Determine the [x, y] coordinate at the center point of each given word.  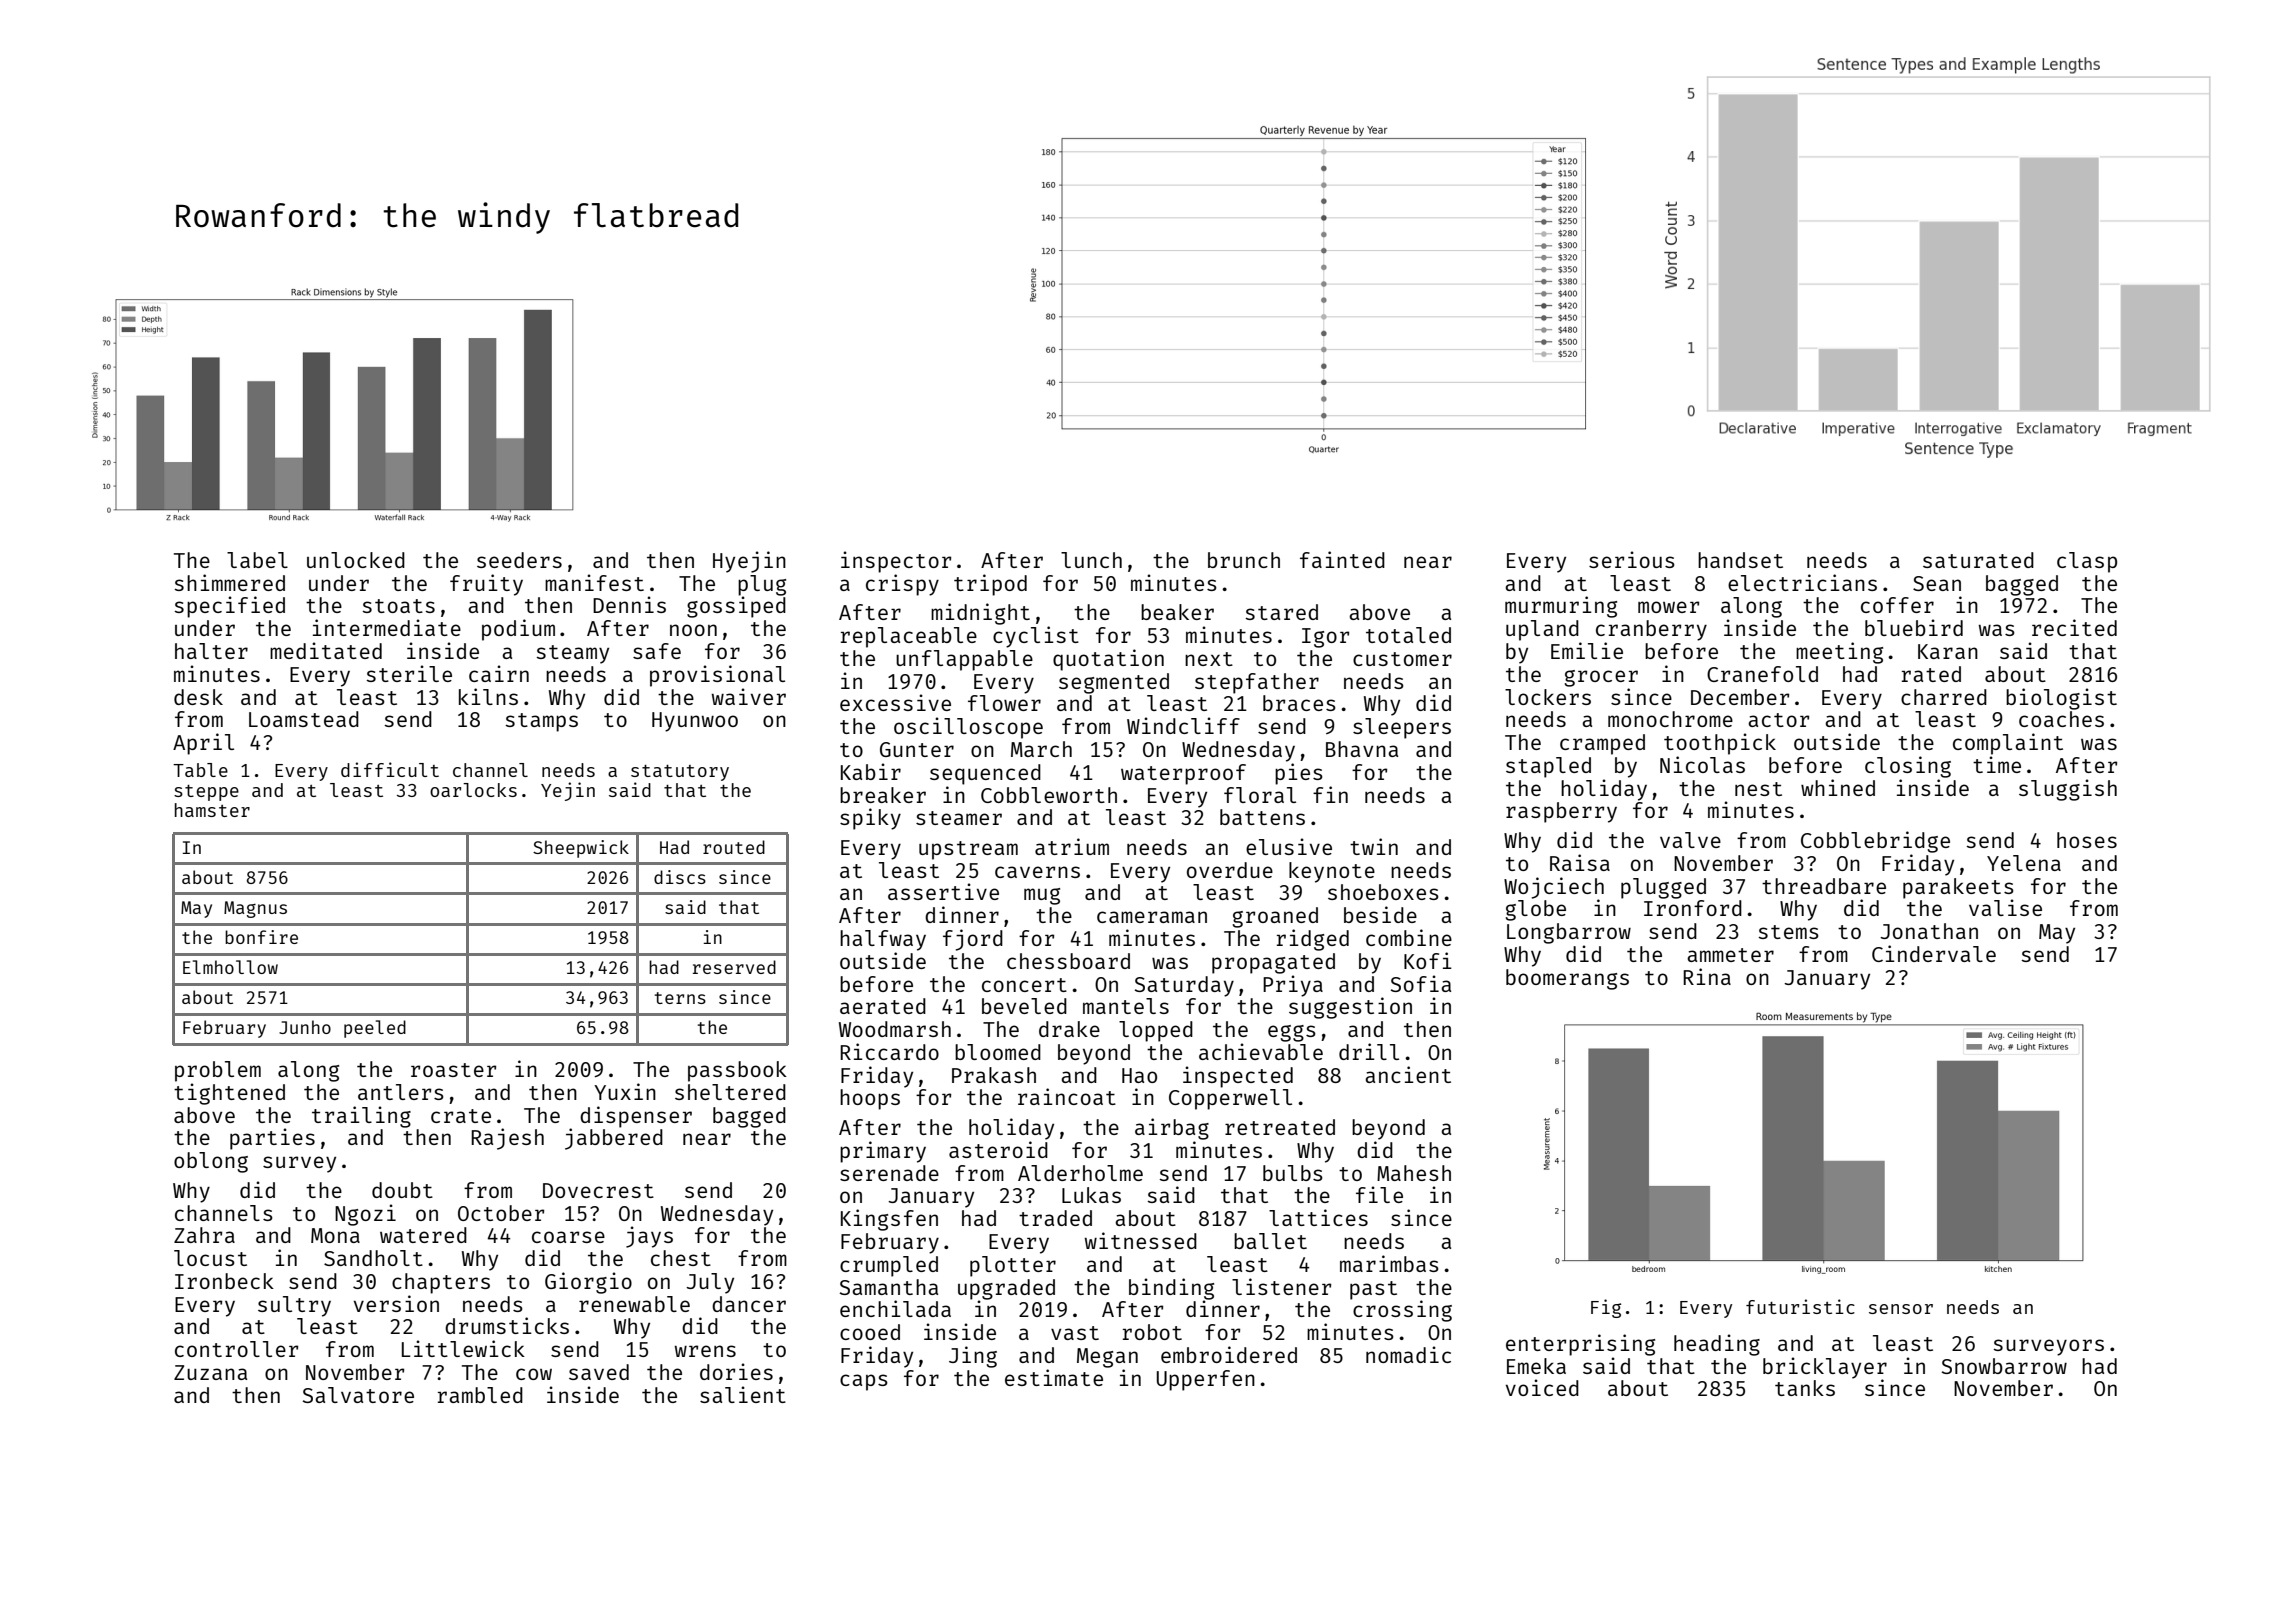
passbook [737, 1071]
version [396, 1303]
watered [423, 1235]
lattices [1318, 1217]
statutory [680, 773]
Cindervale [1934, 953]
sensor [1901, 1309]
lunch [1091, 560]
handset [1740, 560]
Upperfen [1206, 1380]
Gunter [917, 749]
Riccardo [889, 1051]
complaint [2008, 744]
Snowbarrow [2004, 1366]
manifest [594, 582]
